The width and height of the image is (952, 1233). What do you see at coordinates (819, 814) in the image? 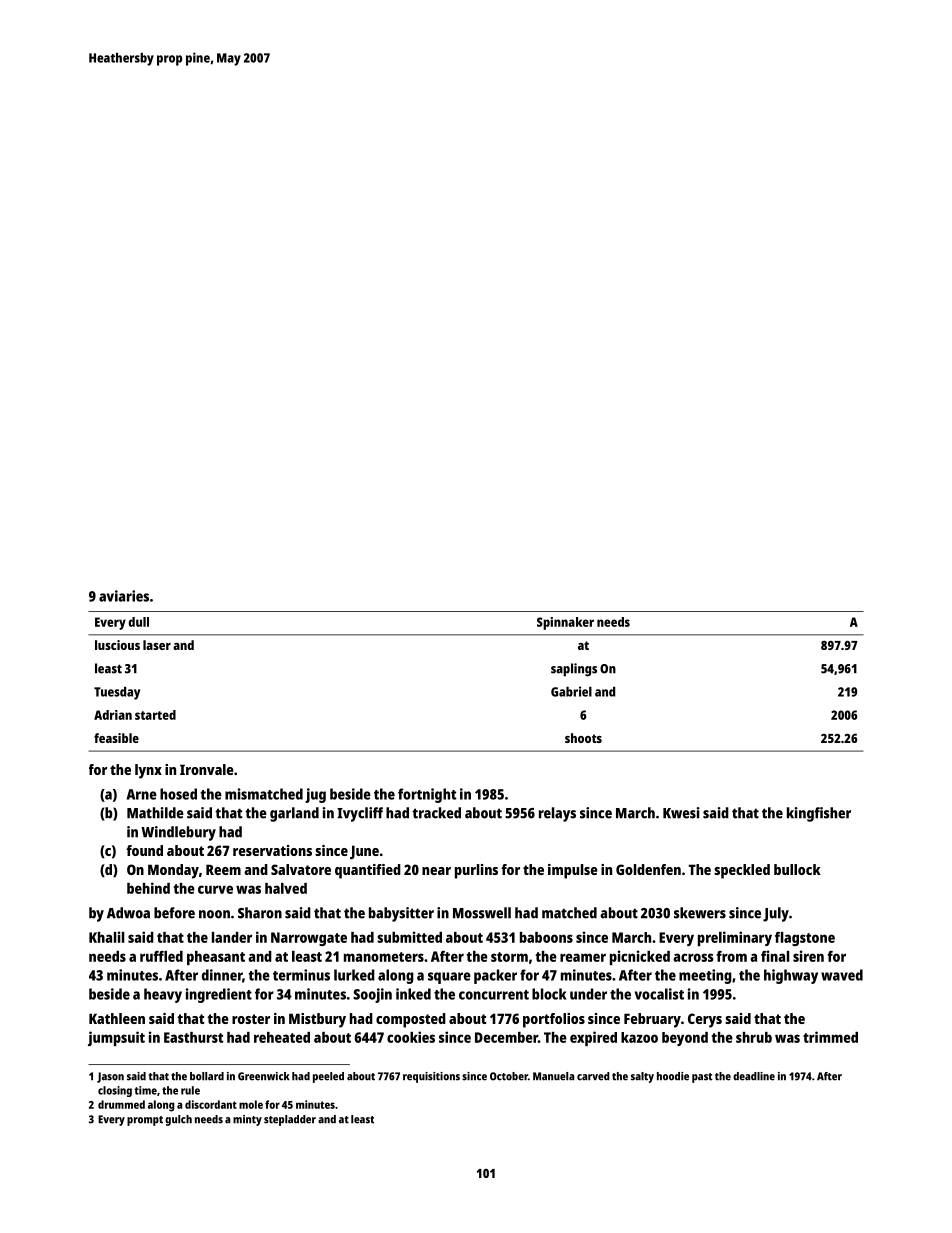
I see `kingfisher` at bounding box center [819, 814].
